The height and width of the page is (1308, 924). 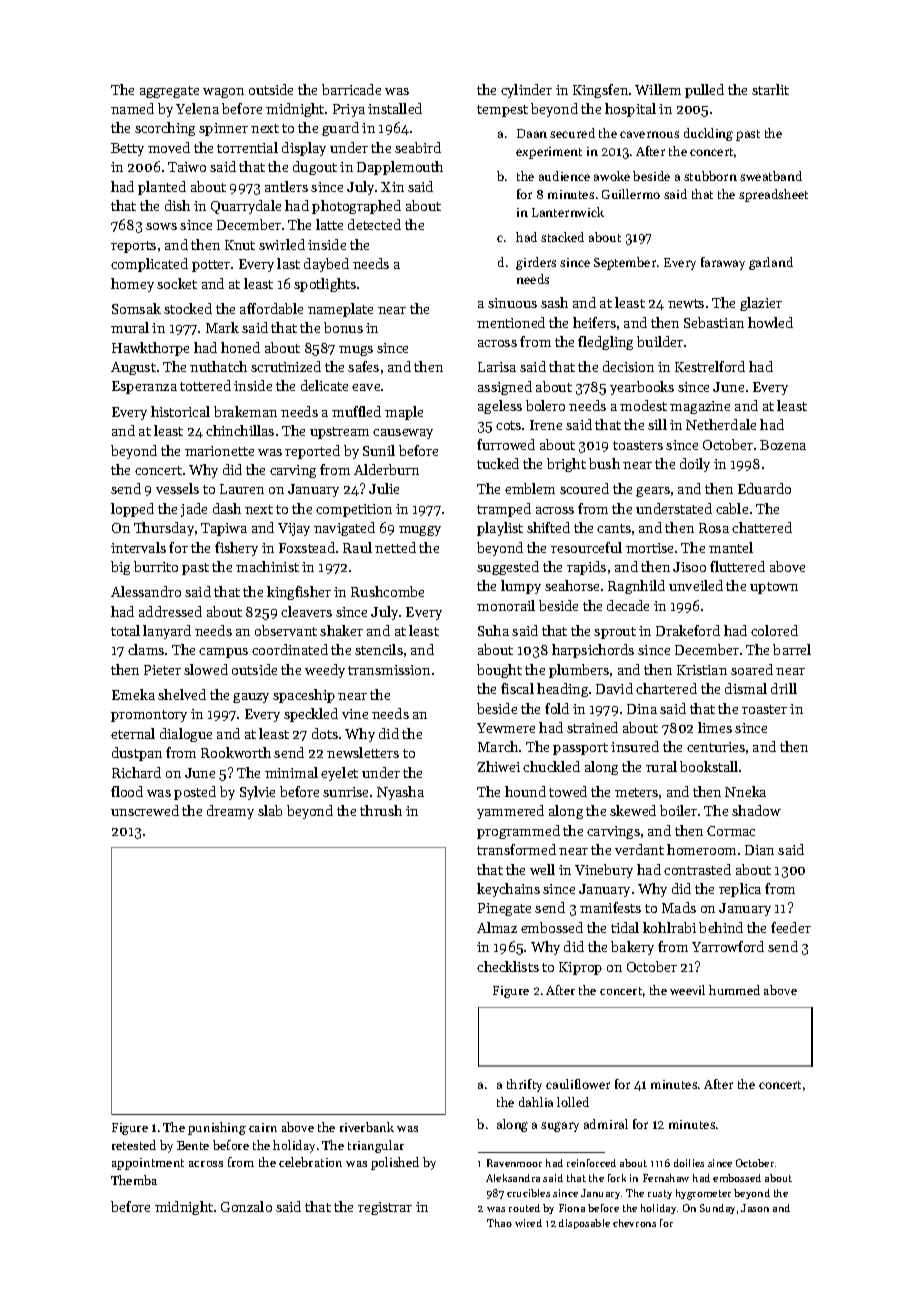 What do you see at coordinates (771, 263) in the page?
I see `garland` at bounding box center [771, 263].
